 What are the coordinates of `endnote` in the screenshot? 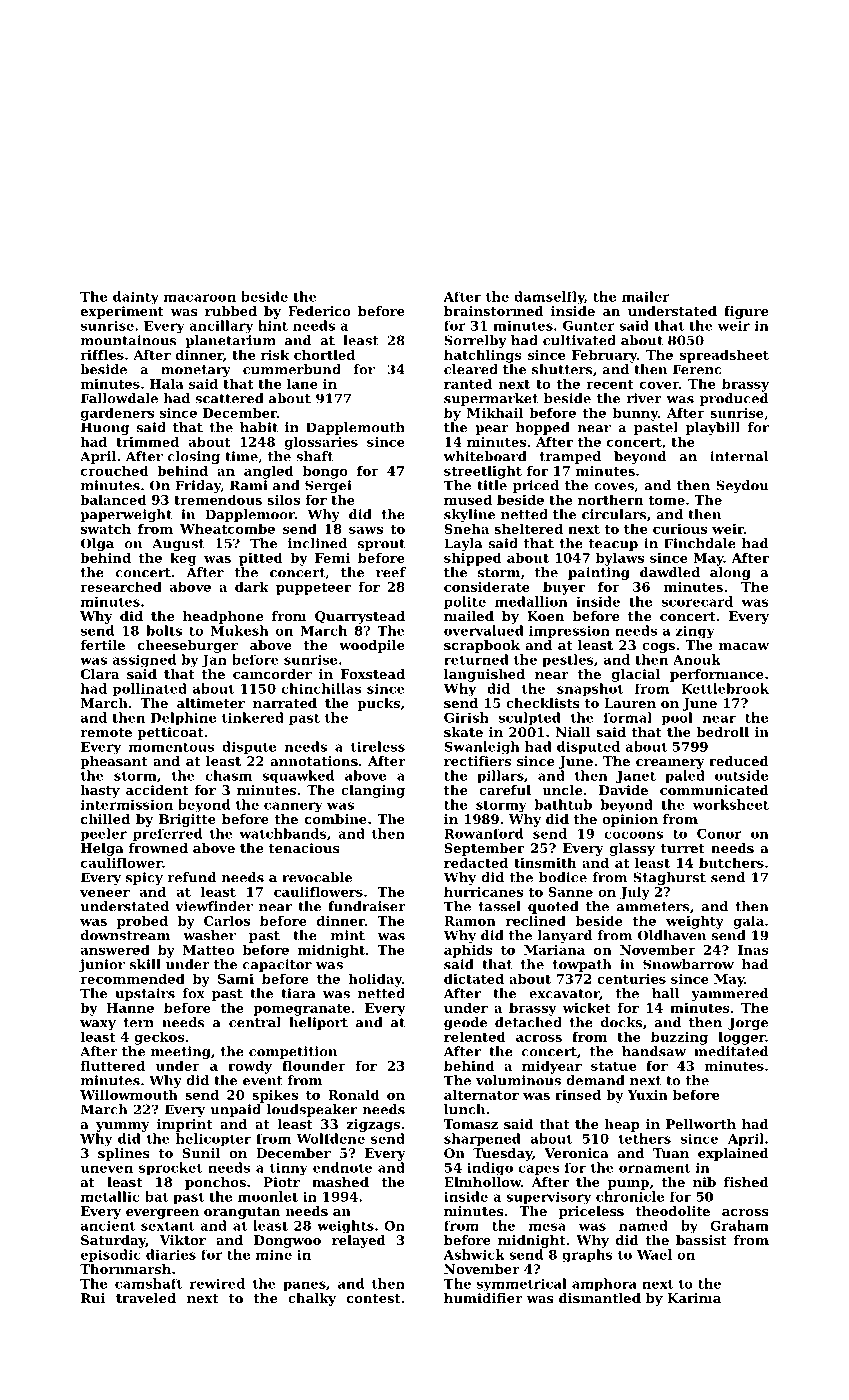 It's located at (342, 1167).
